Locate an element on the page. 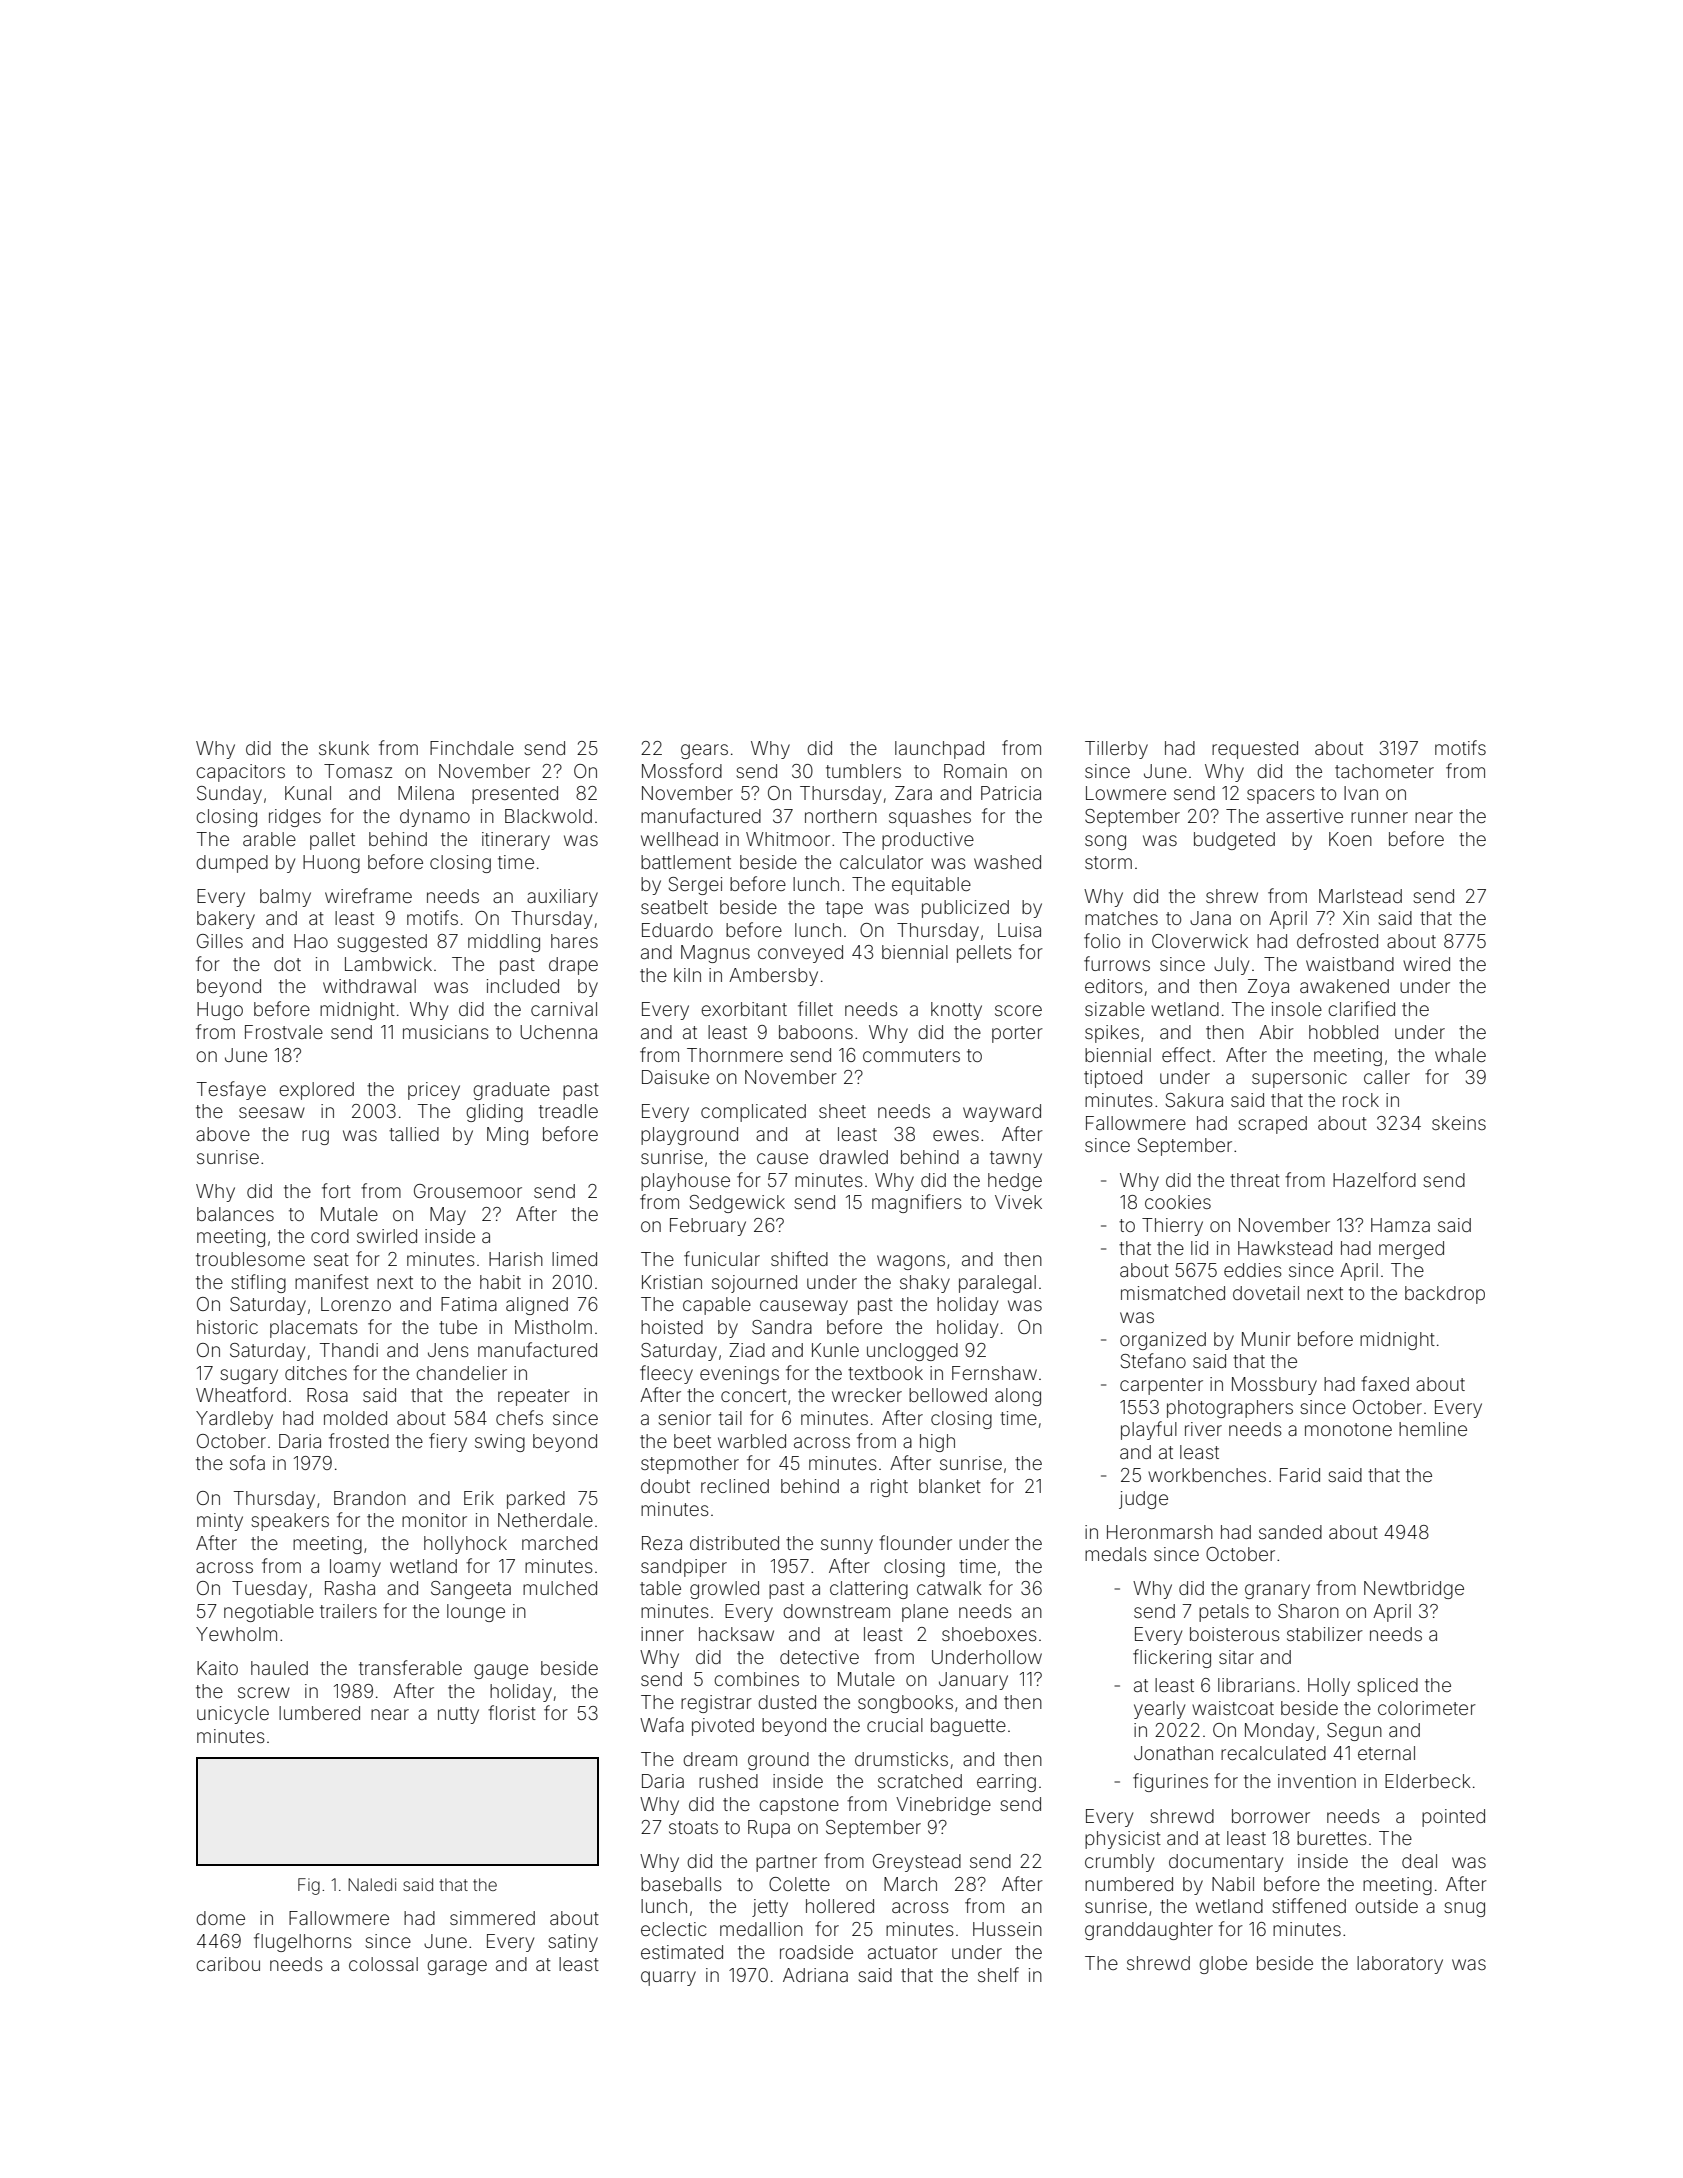 The width and height of the page is (1683, 2178). tachometer is located at coordinates (1384, 771).
